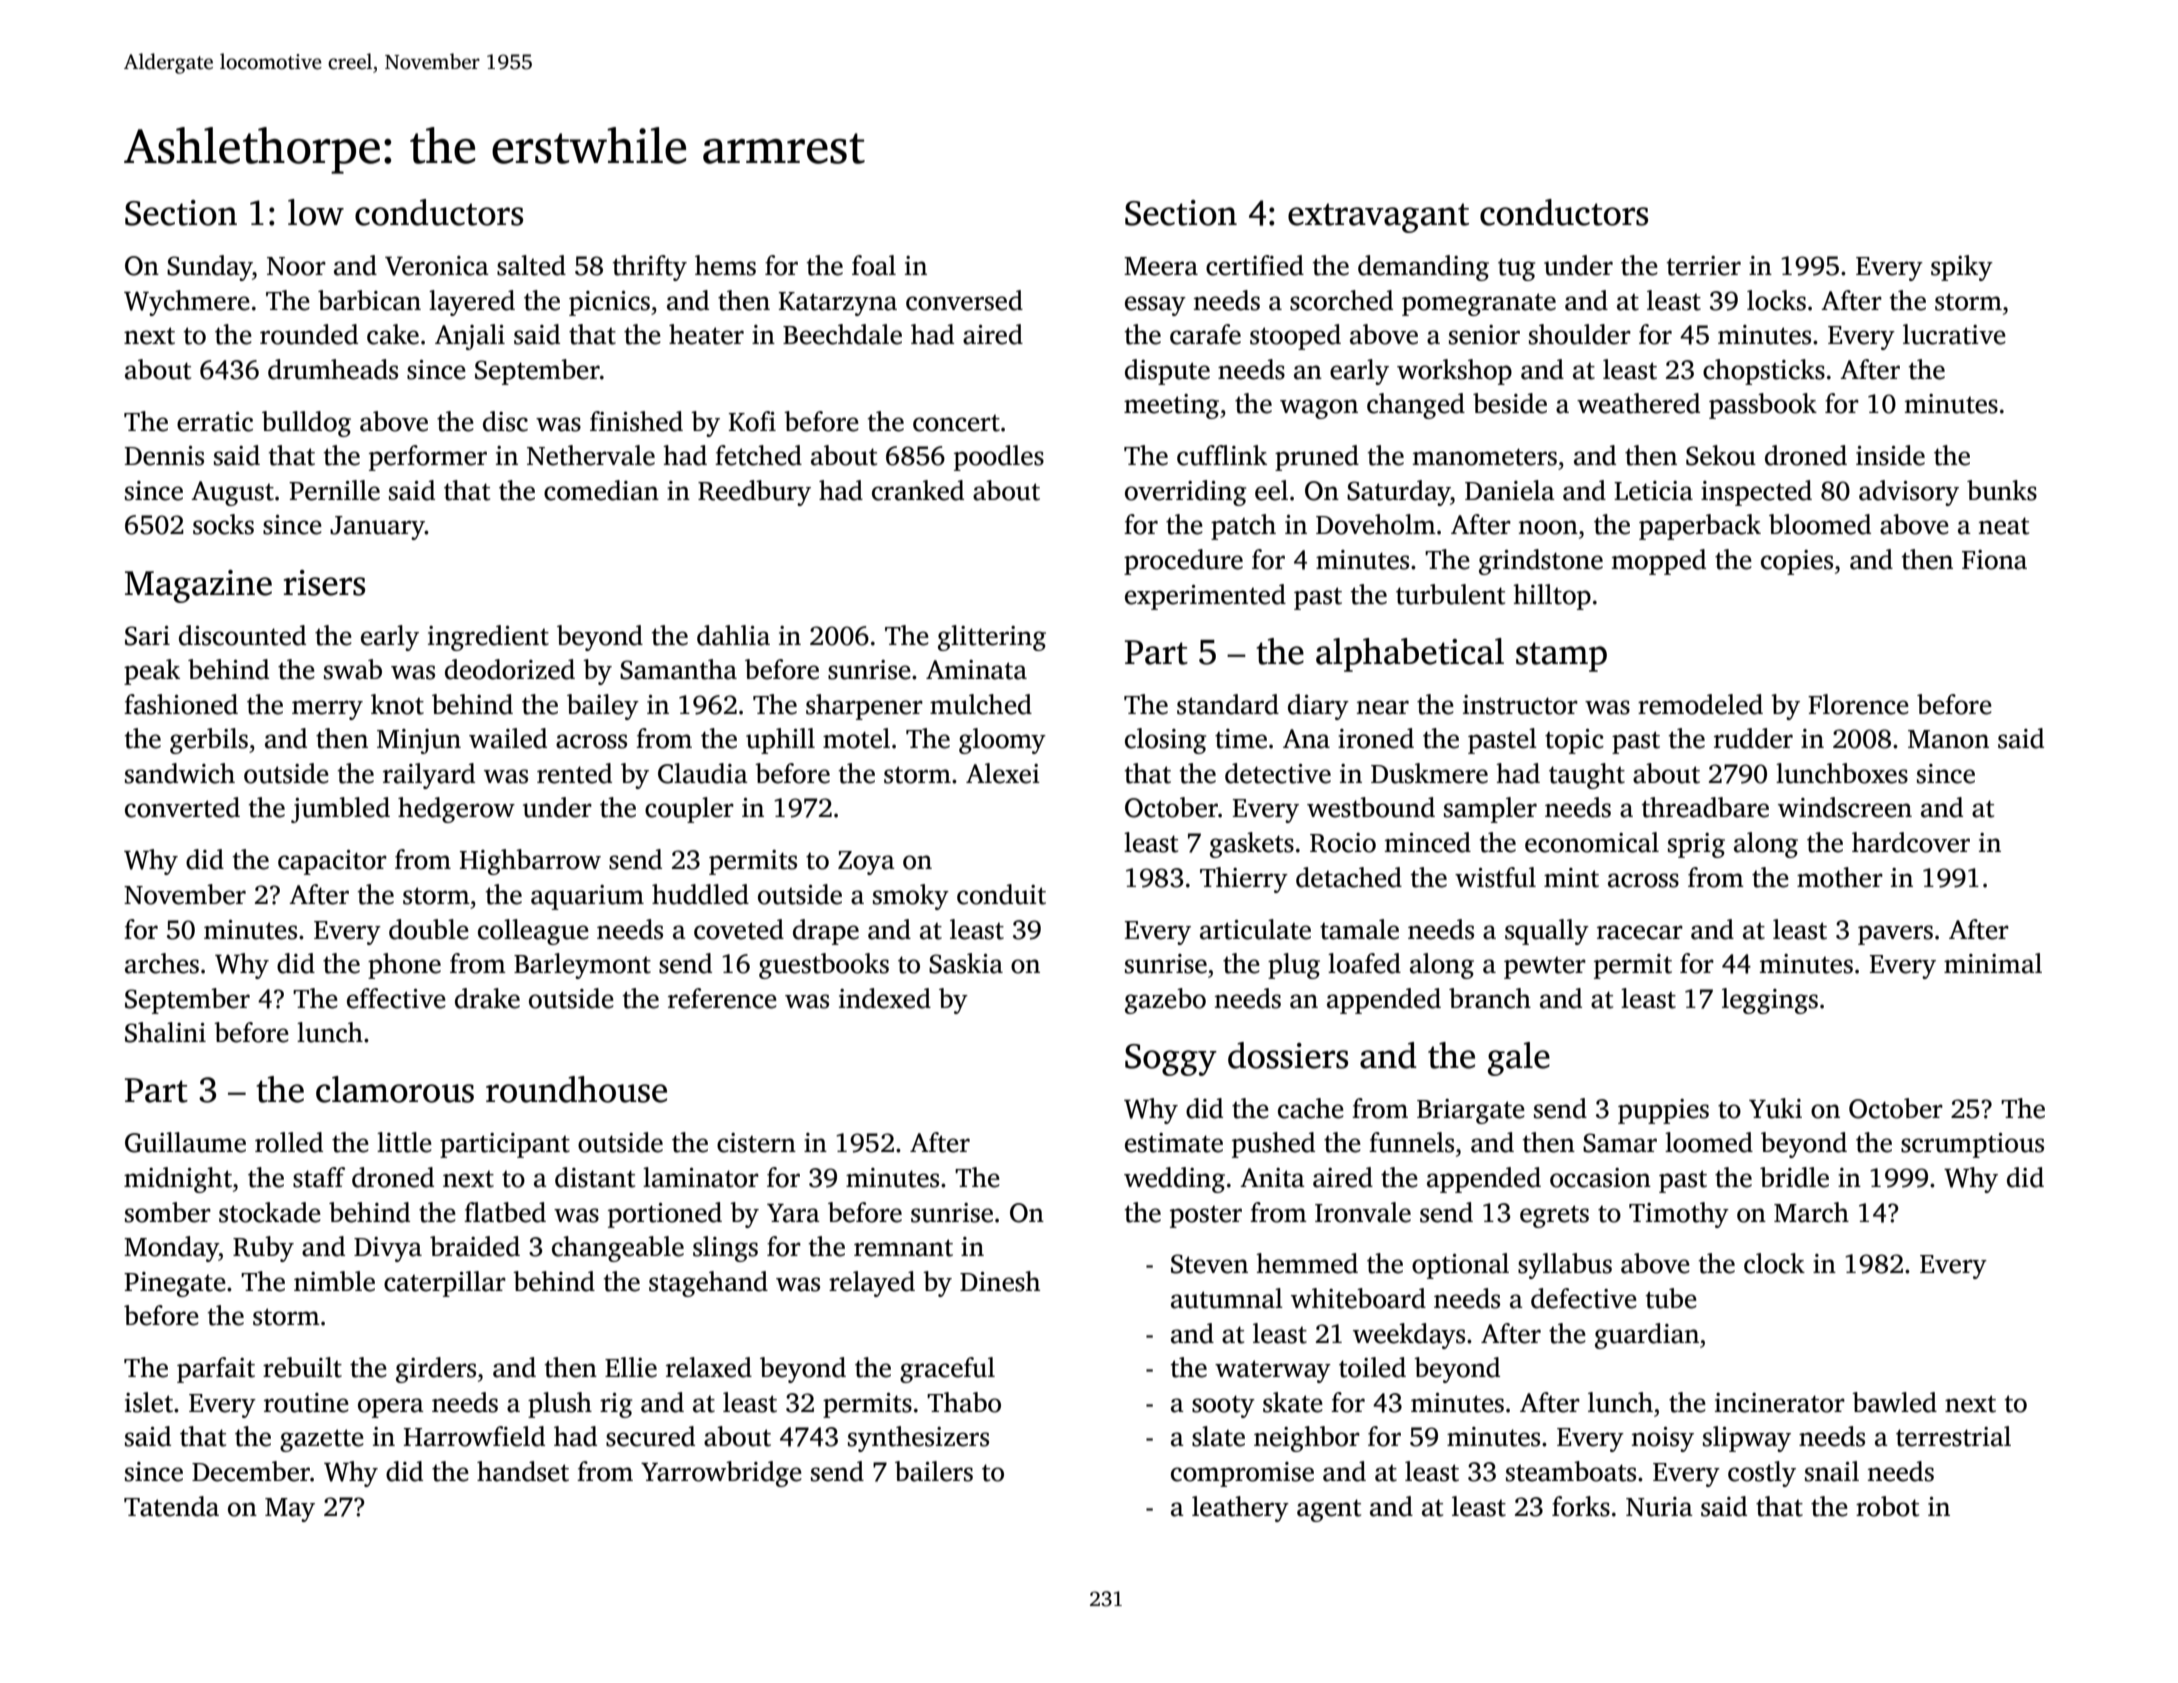  What do you see at coordinates (1240, 1509) in the screenshot?
I see `leathery` at bounding box center [1240, 1509].
